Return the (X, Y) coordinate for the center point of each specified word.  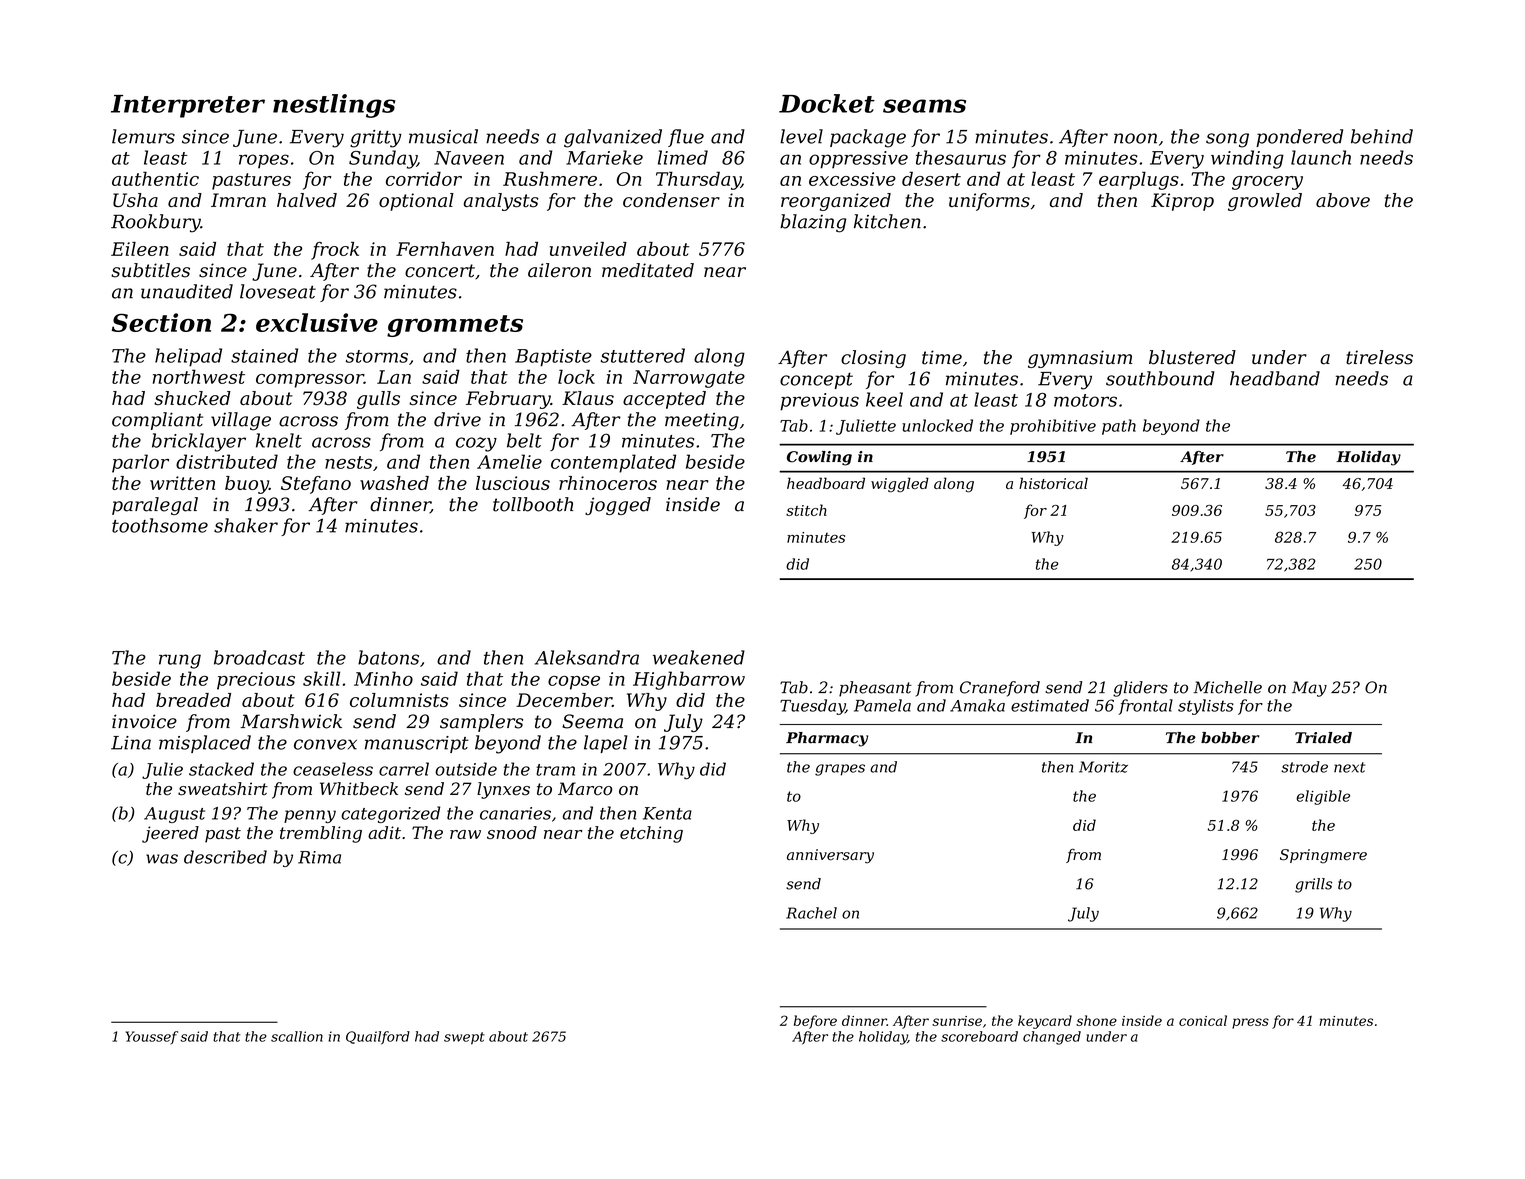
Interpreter (188, 106)
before (815, 1022)
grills (1313, 885)
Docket (827, 103)
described (225, 857)
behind (1382, 136)
